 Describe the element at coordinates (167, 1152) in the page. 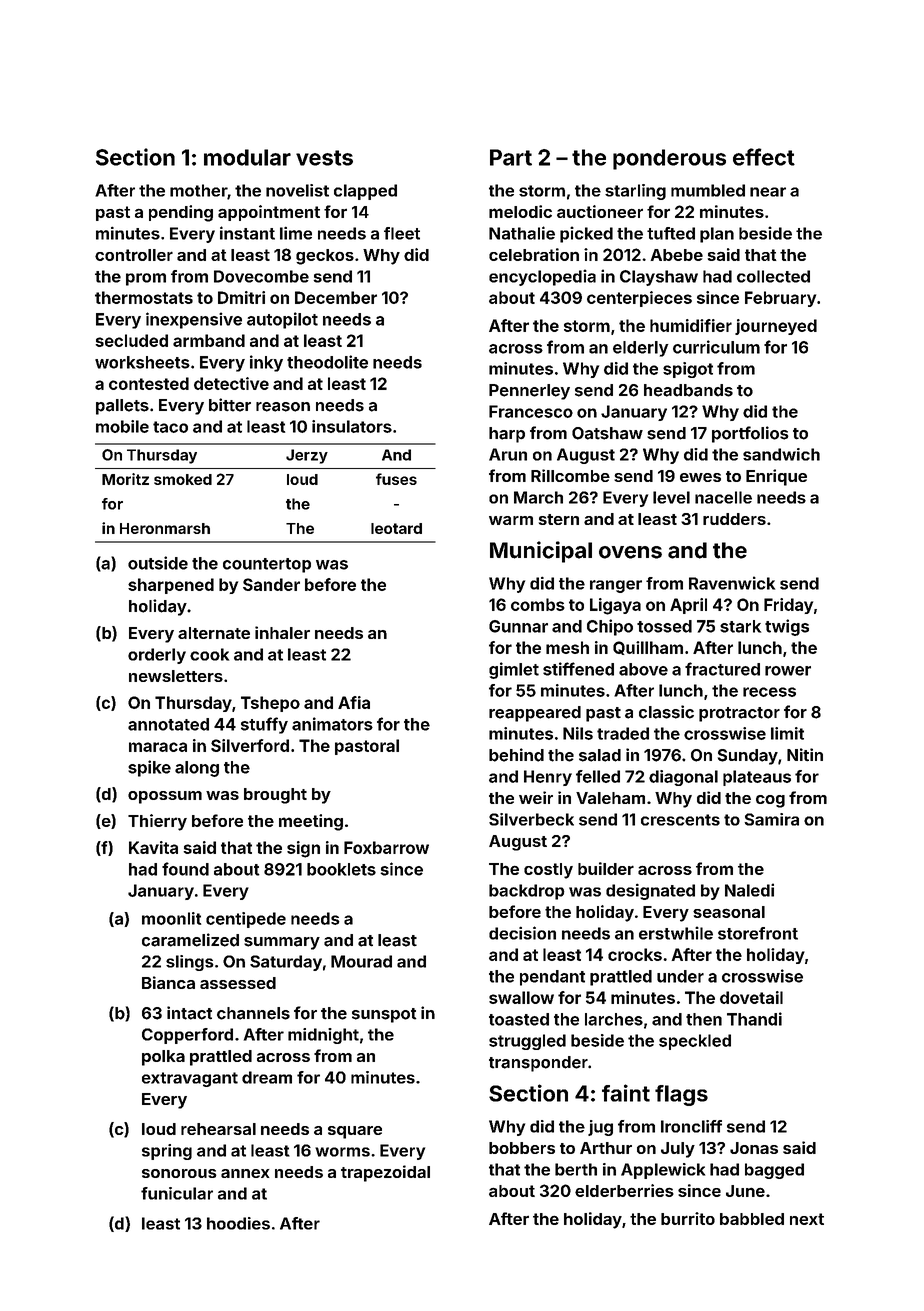

I see `spring` at that location.
